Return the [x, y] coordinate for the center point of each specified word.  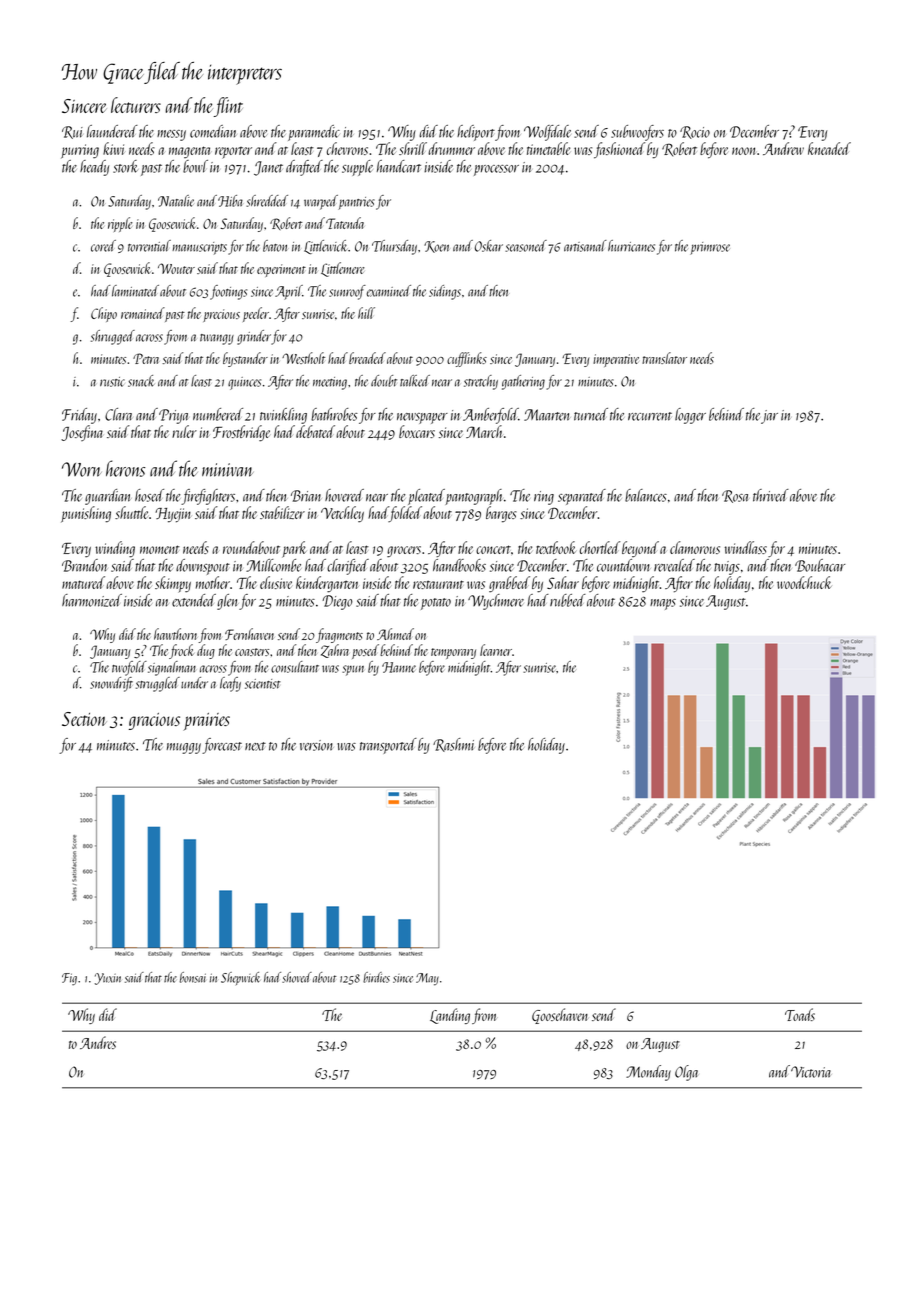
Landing [450, 1016]
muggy [184, 748]
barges [501, 514]
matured [83, 582]
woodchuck [804, 582]
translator [664, 358]
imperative [616, 360]
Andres [98, 1042]
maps [663, 604]
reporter [233, 153]
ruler [184, 431]
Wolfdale [547, 133]
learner [496, 650]
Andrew [783, 148]
